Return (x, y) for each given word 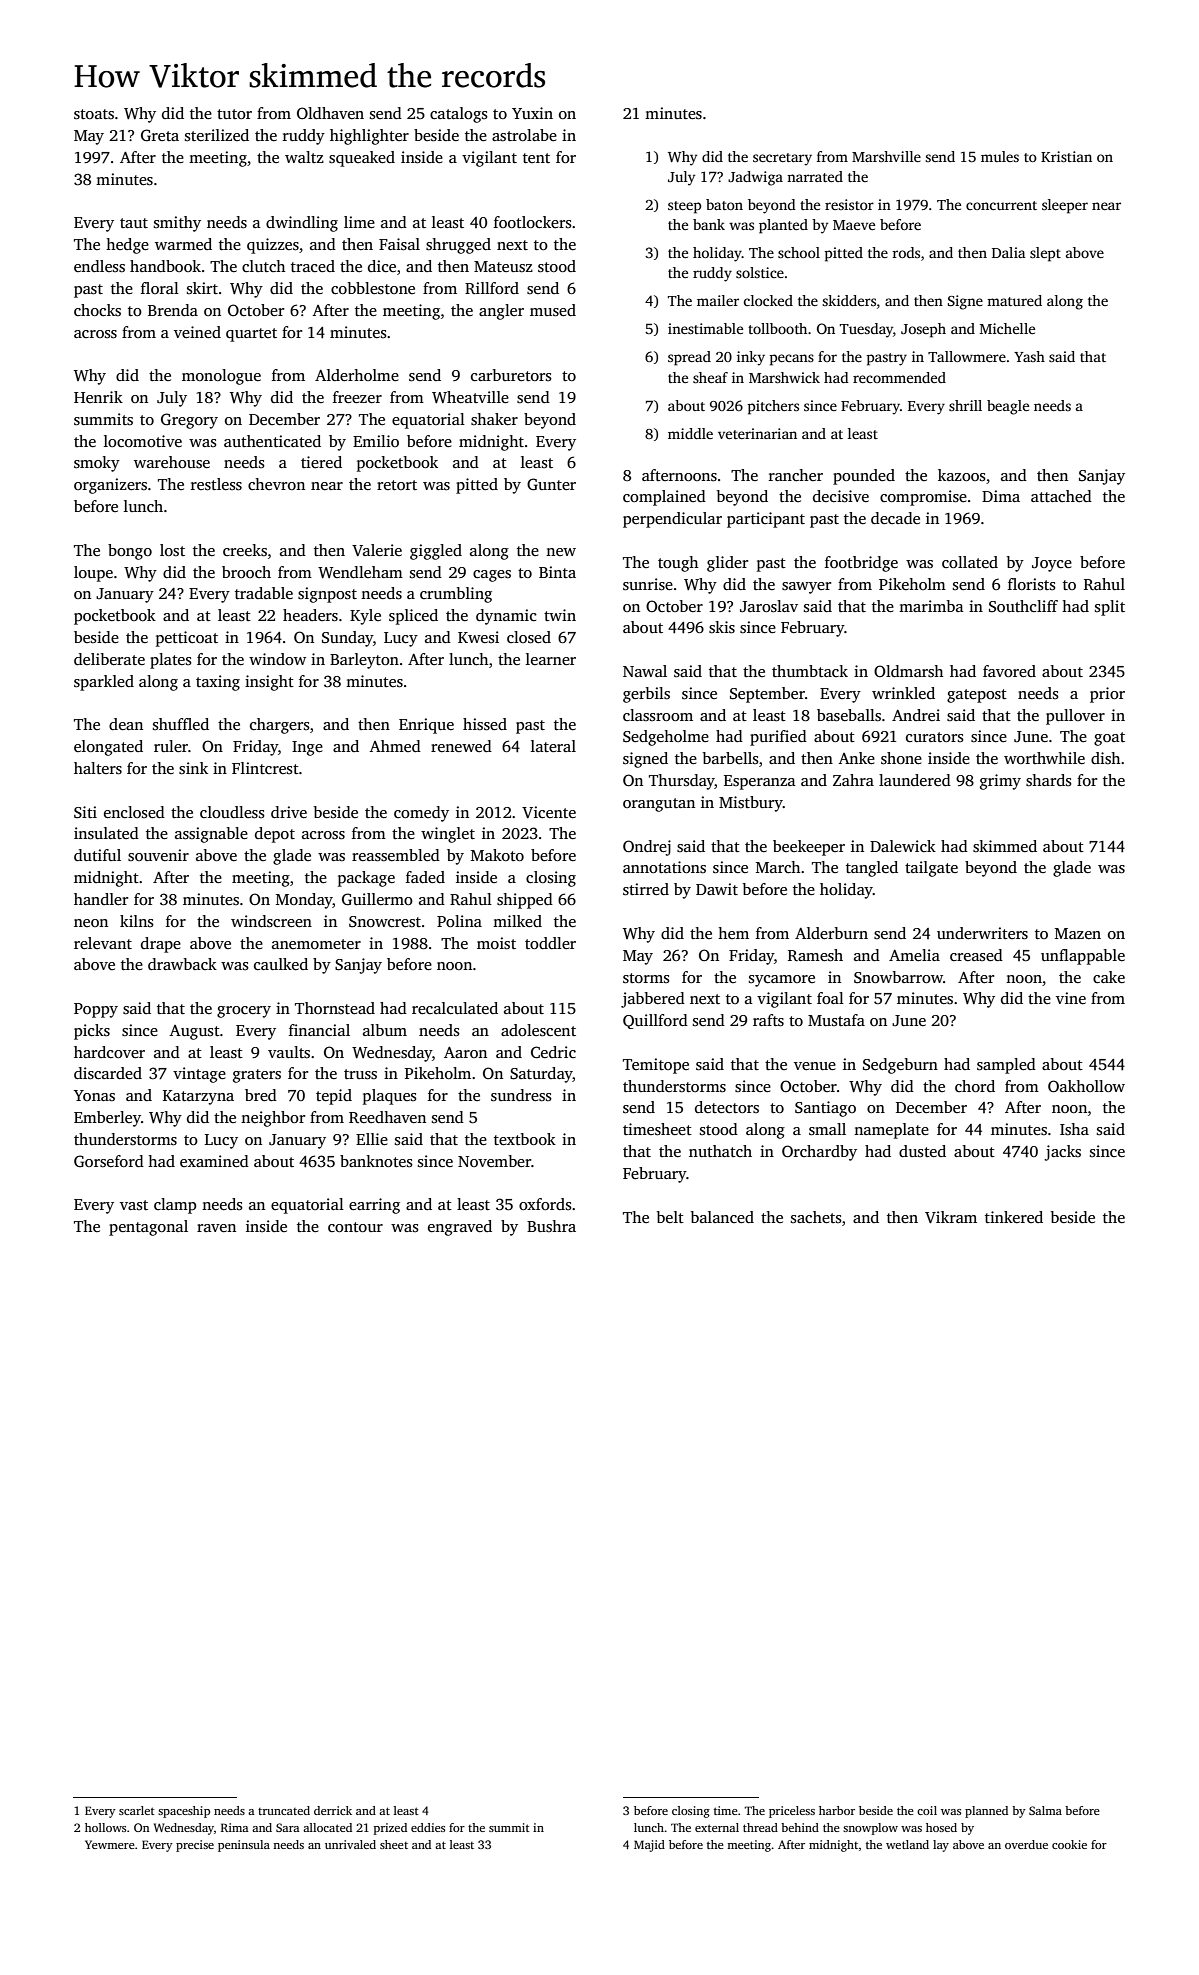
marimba (931, 606)
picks (92, 1032)
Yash (1029, 356)
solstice (760, 272)
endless (99, 266)
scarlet (137, 1810)
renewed (461, 746)
